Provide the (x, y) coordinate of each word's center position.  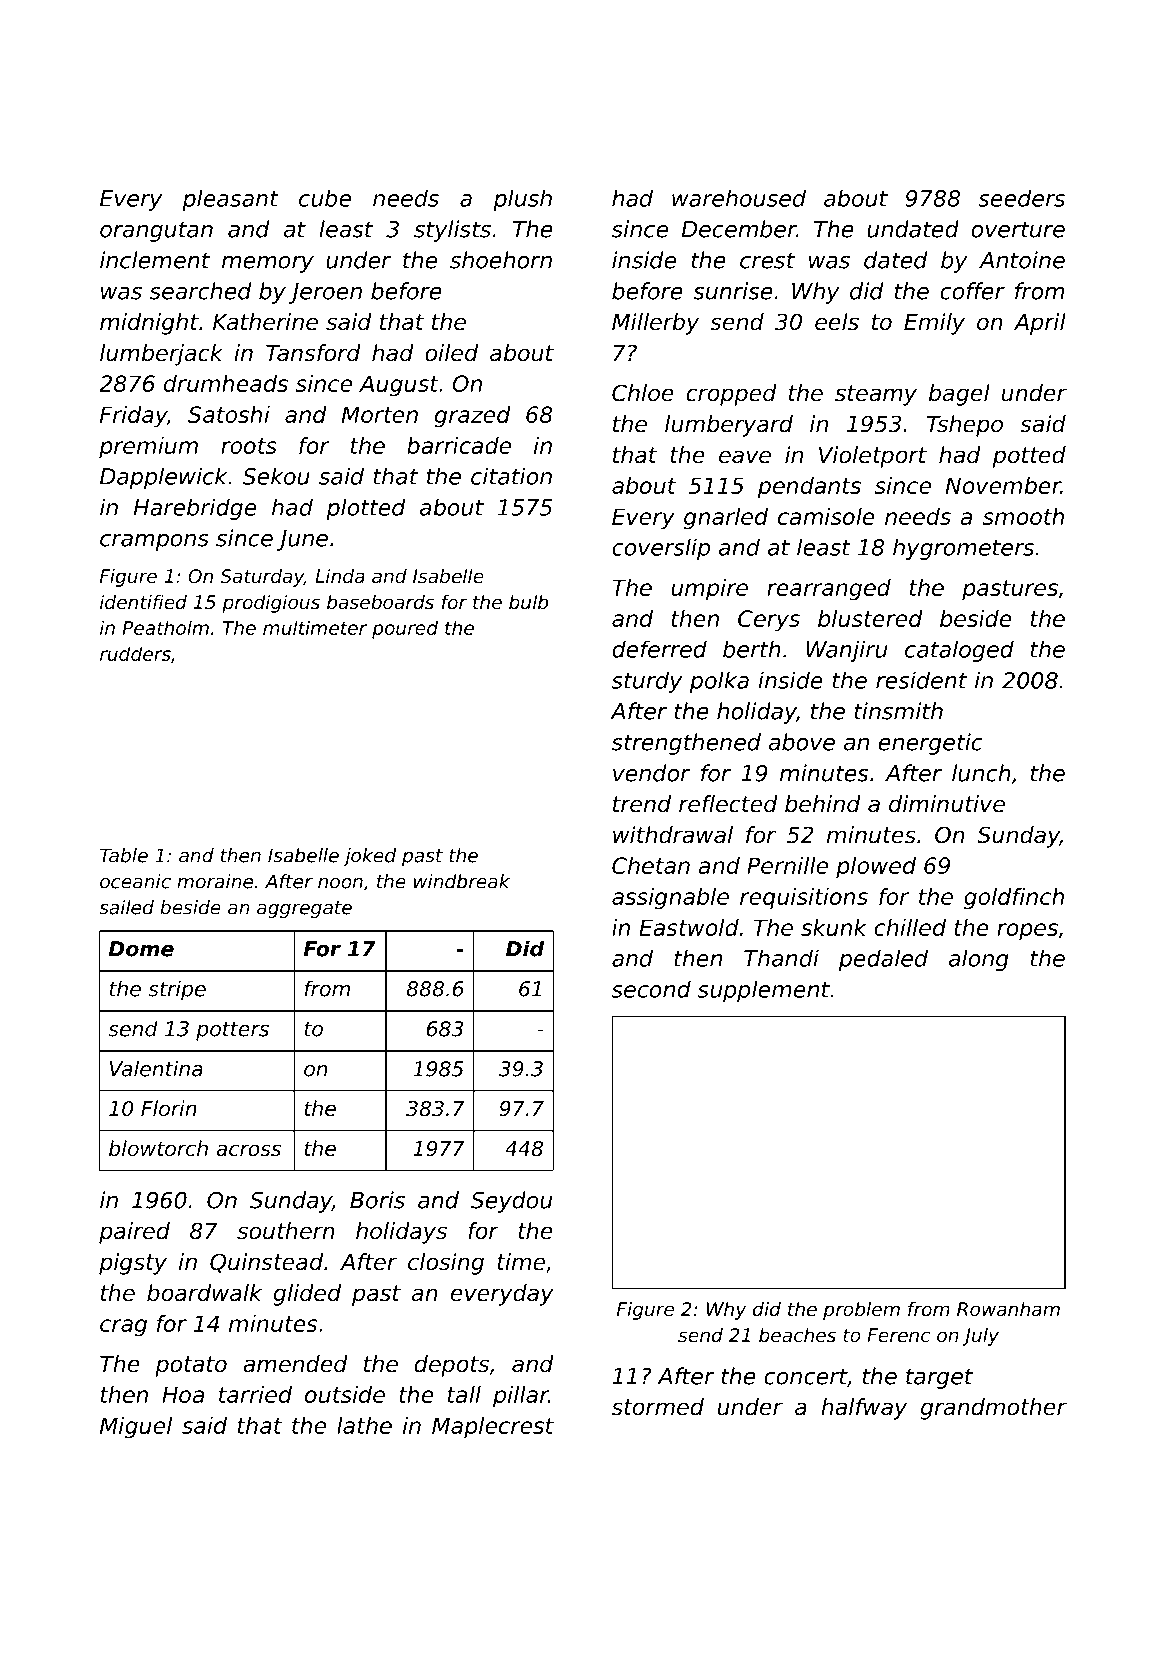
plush (522, 200)
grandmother (994, 1409)
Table (124, 855)
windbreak (462, 881)
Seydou (511, 1202)
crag (123, 1328)
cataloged (959, 651)
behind (823, 804)
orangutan (156, 231)
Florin (169, 1108)
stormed (658, 1407)
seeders (1021, 198)
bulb (528, 602)
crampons (154, 542)
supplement (764, 991)
